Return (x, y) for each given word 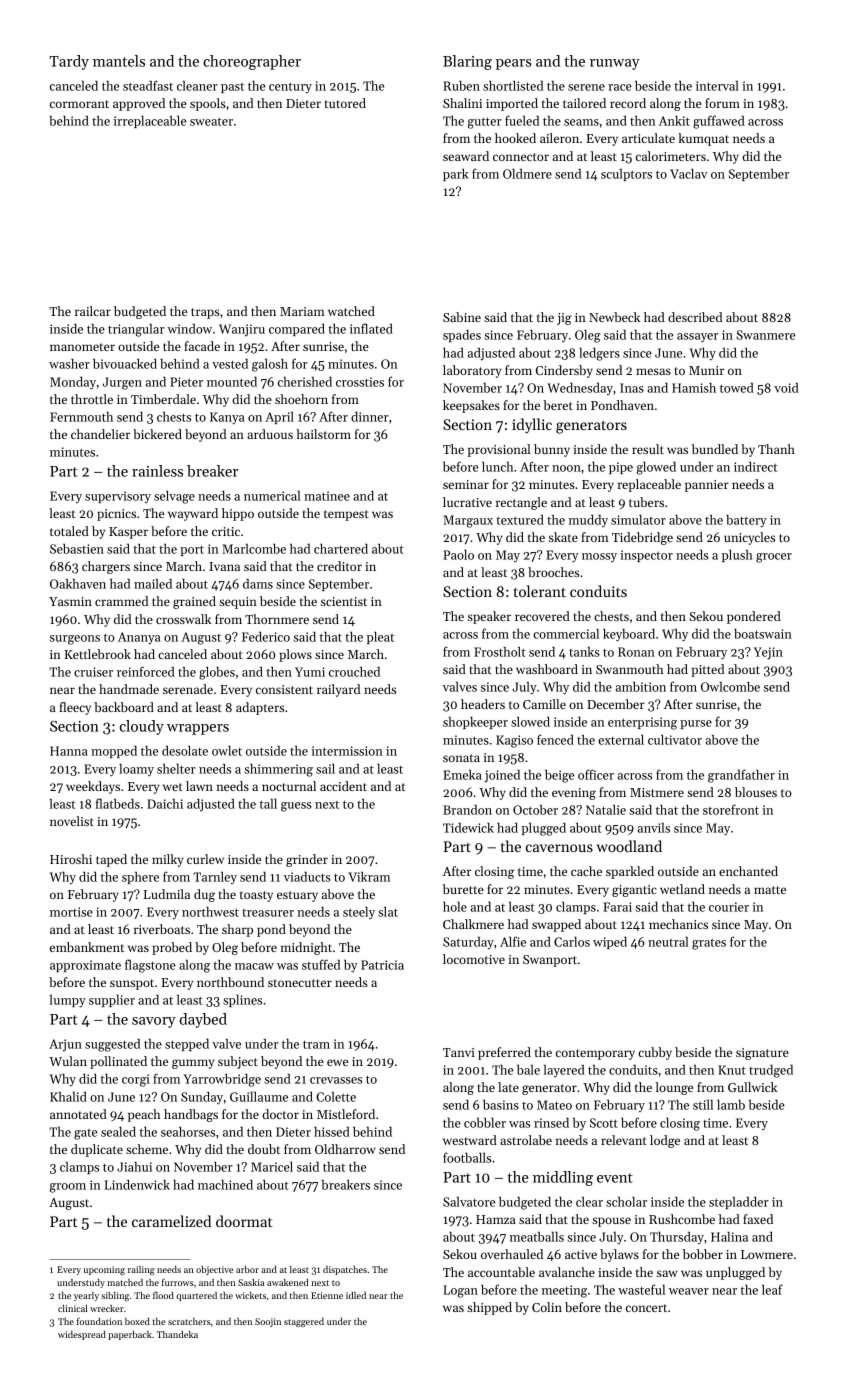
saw (667, 1273)
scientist (344, 601)
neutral (668, 941)
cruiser (93, 672)
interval (717, 86)
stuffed (321, 964)
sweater (211, 121)
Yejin (768, 653)
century (290, 87)
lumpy (68, 1001)
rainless (157, 471)
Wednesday (580, 388)
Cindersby (564, 371)
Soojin (268, 1322)
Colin (547, 1307)
